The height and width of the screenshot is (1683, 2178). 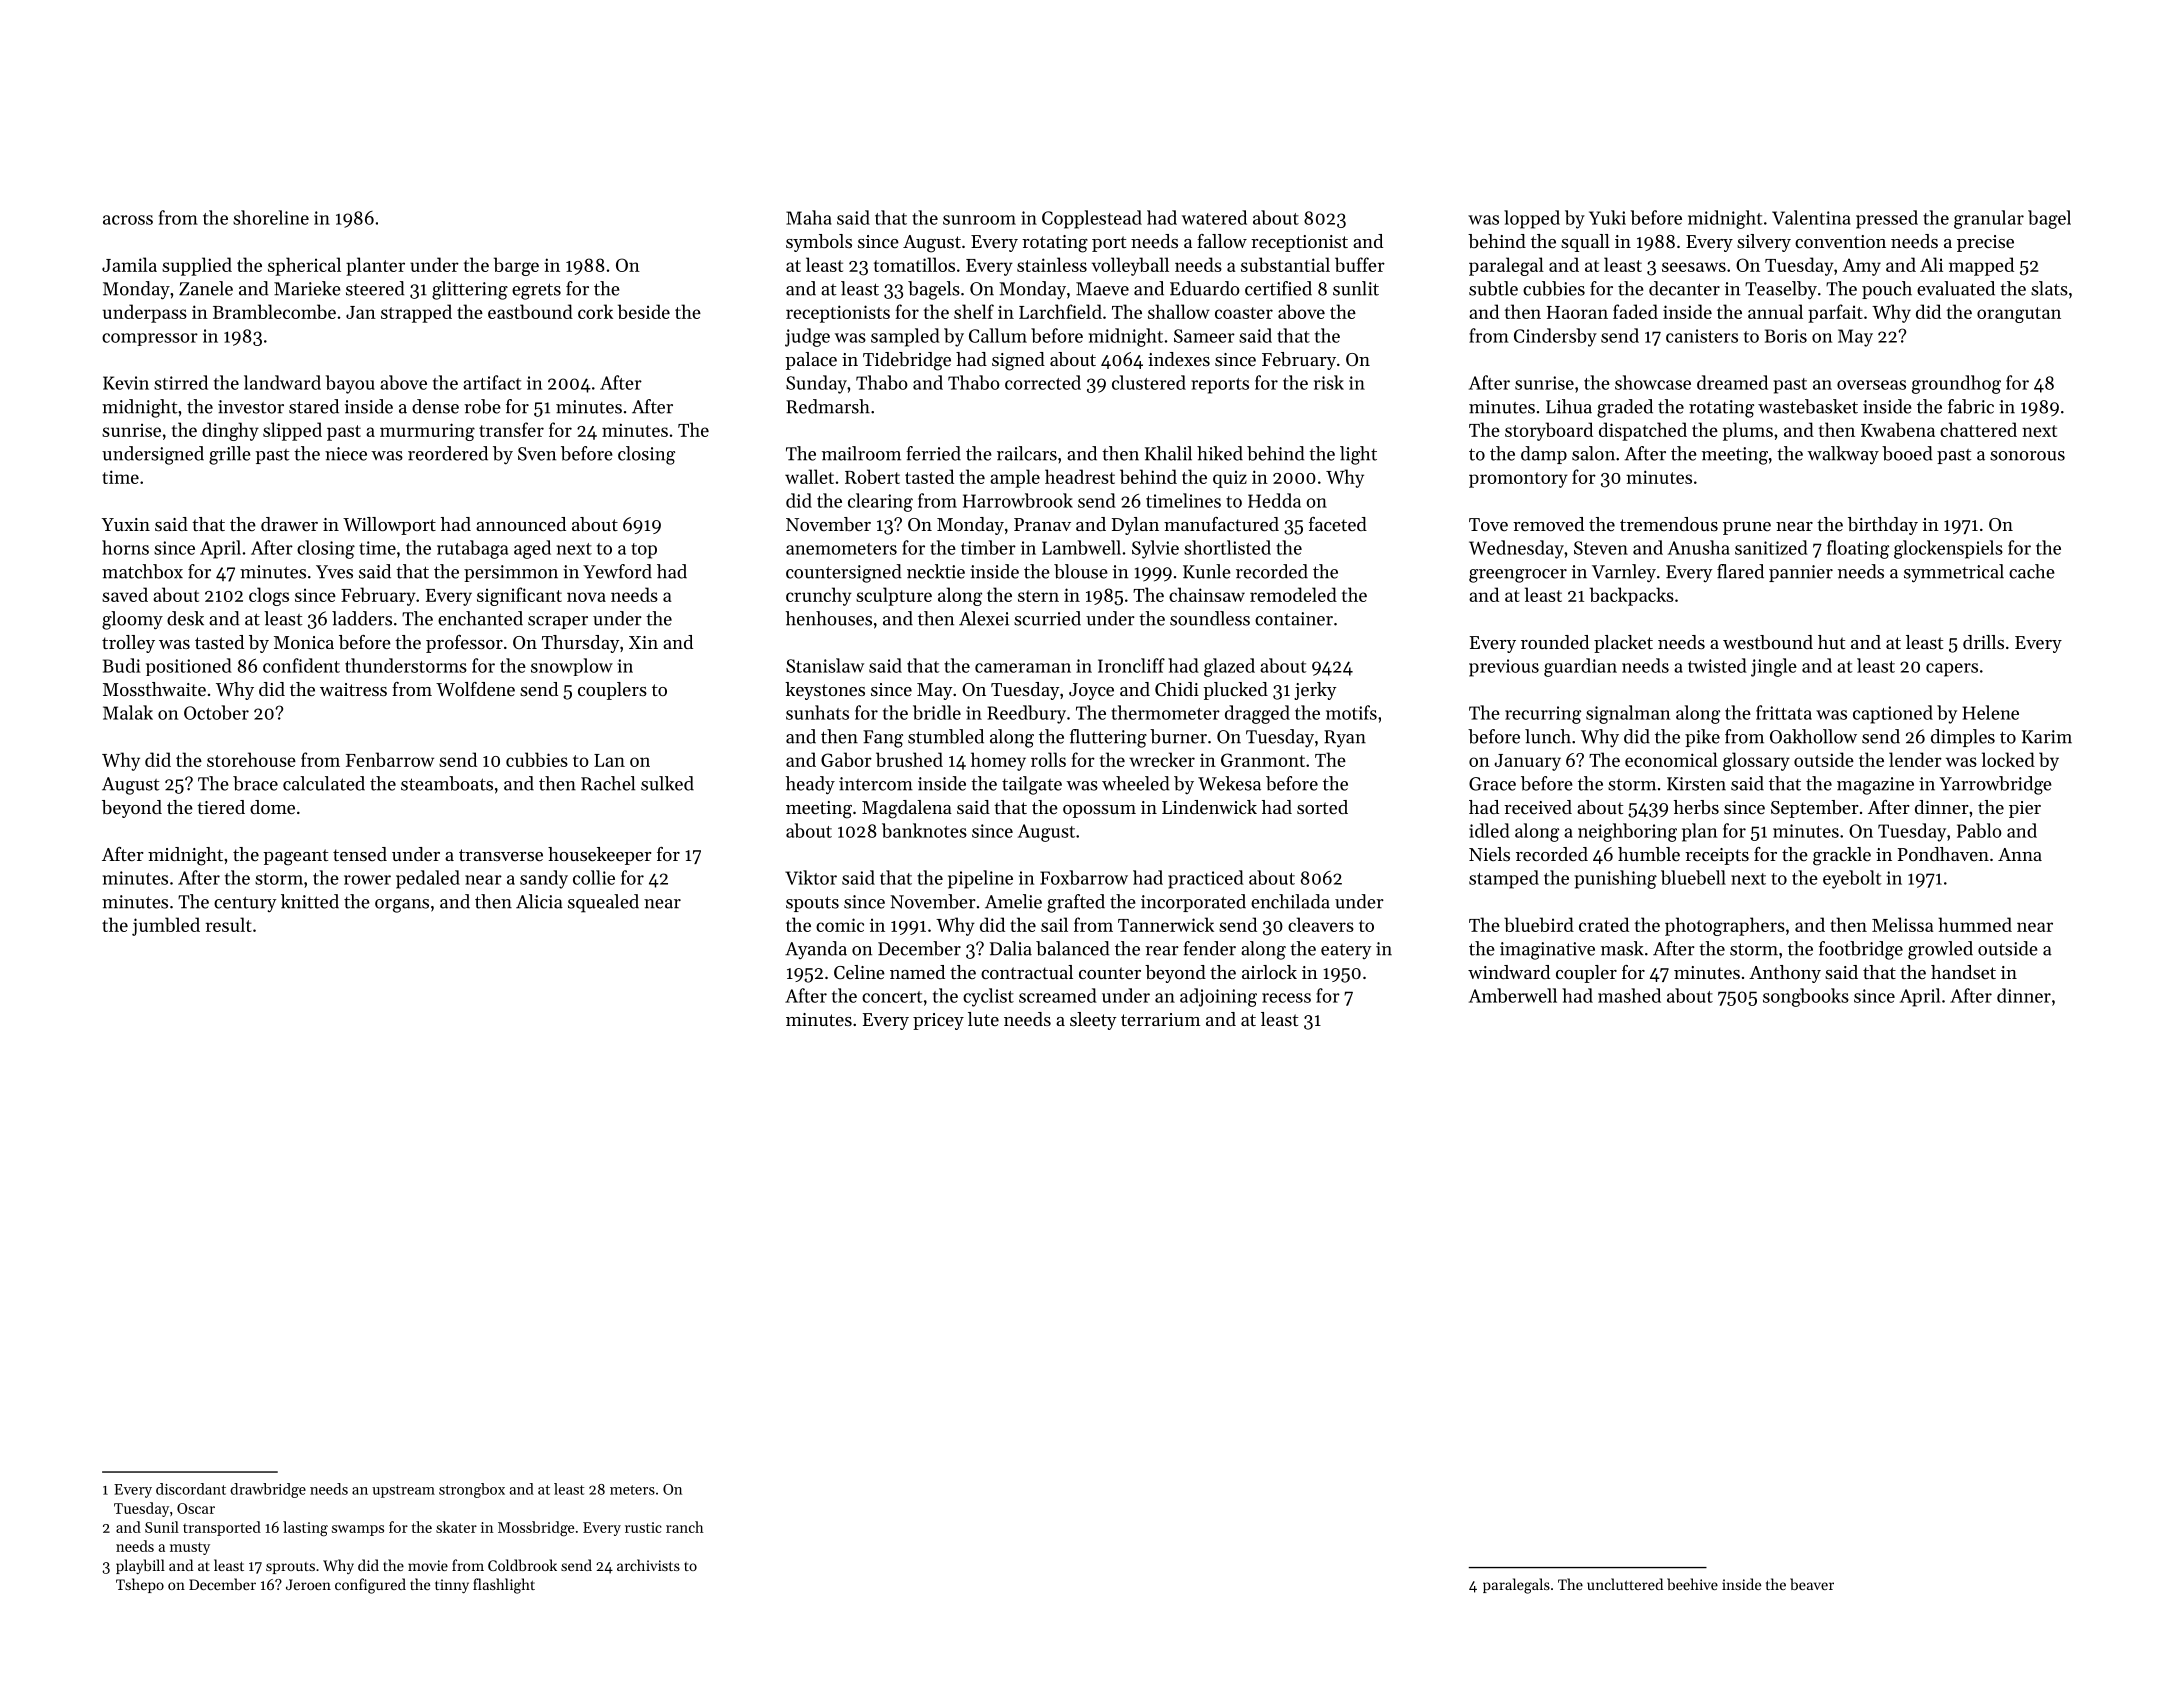 What do you see at coordinates (274, 311) in the screenshot?
I see `Bramblecombe` at bounding box center [274, 311].
